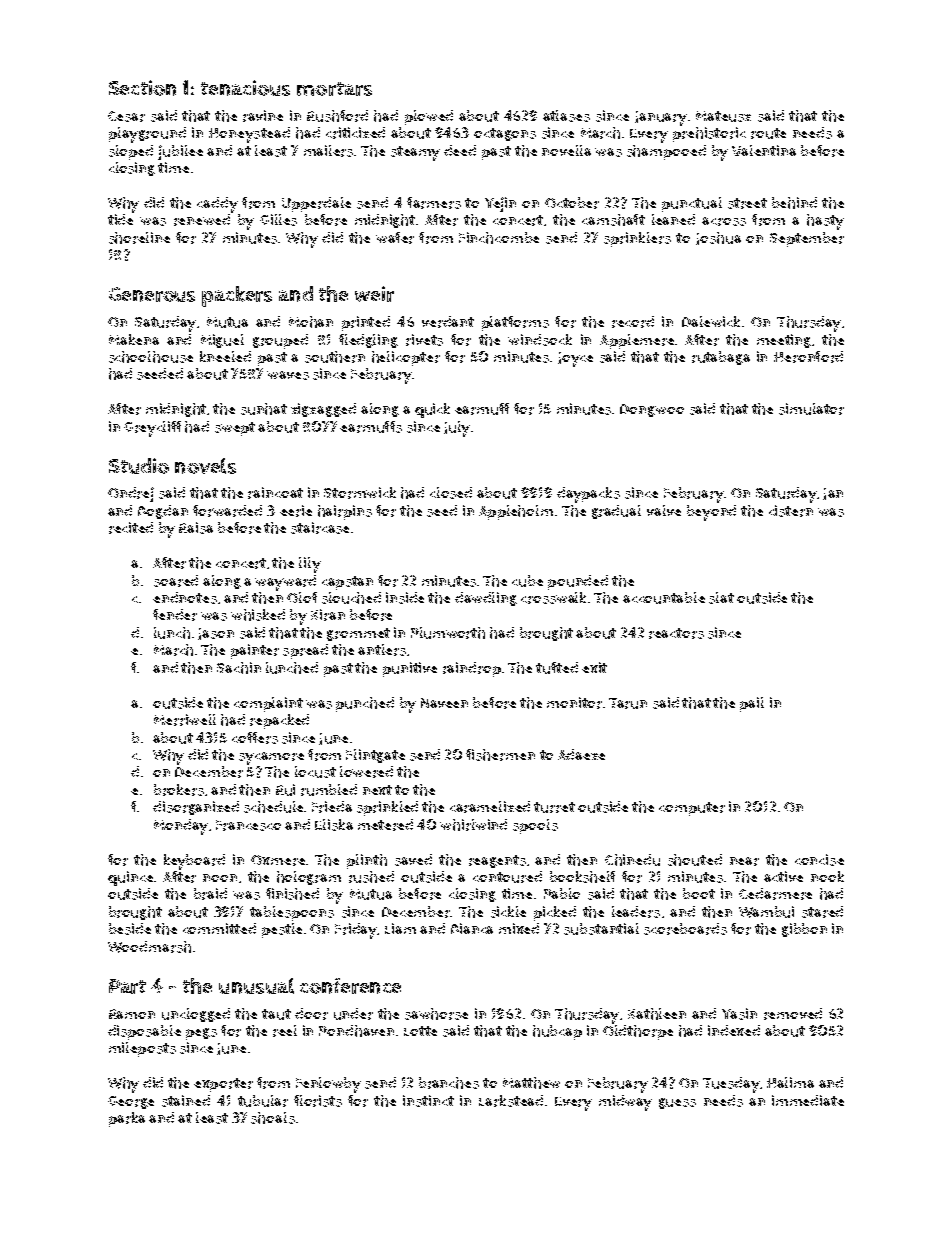 The width and height of the screenshot is (952, 1233). What do you see at coordinates (616, 512) in the screenshot?
I see `gradual` at bounding box center [616, 512].
